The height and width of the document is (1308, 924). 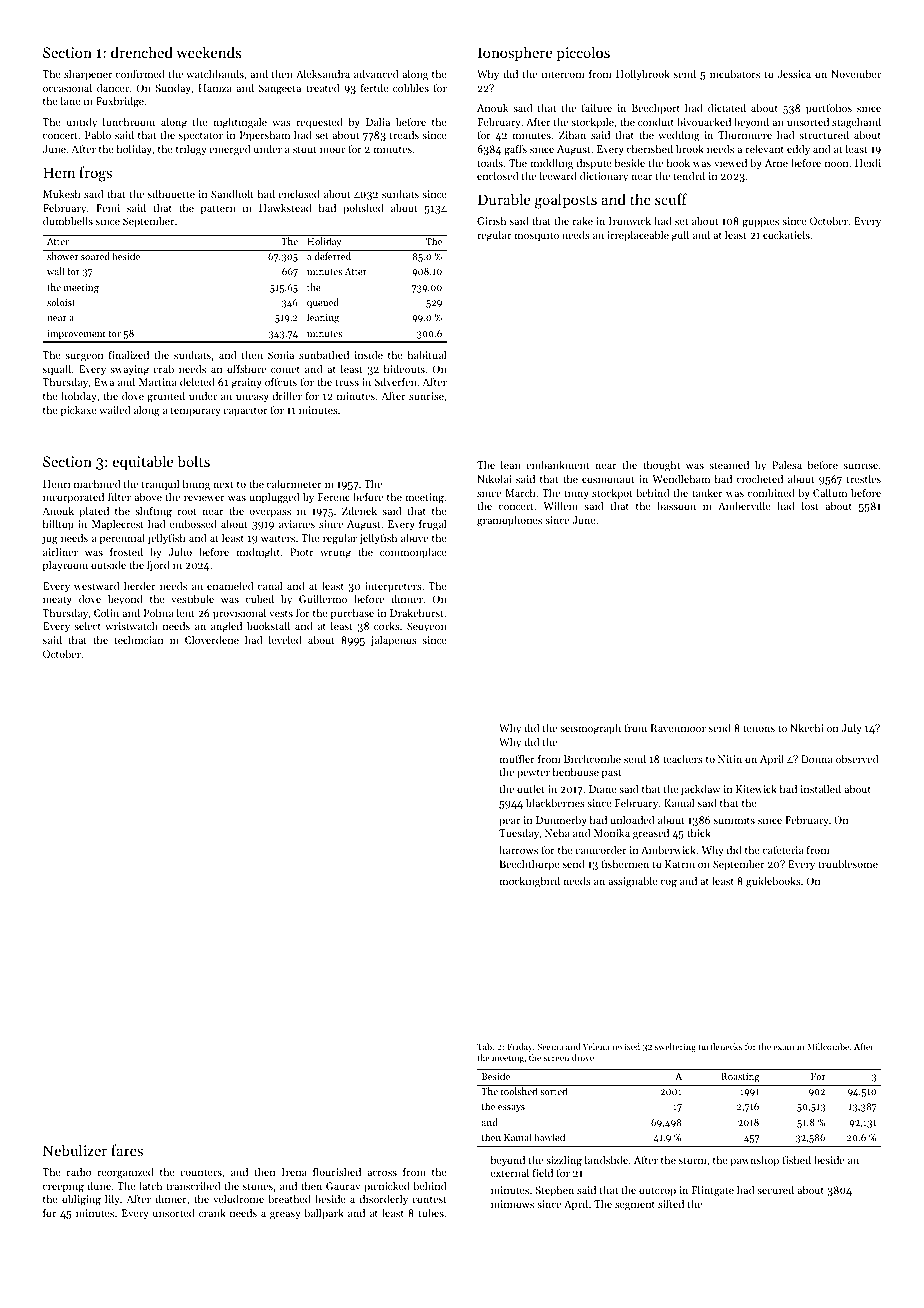 What do you see at coordinates (783, 849) in the document?
I see `cafeteria` at bounding box center [783, 849].
